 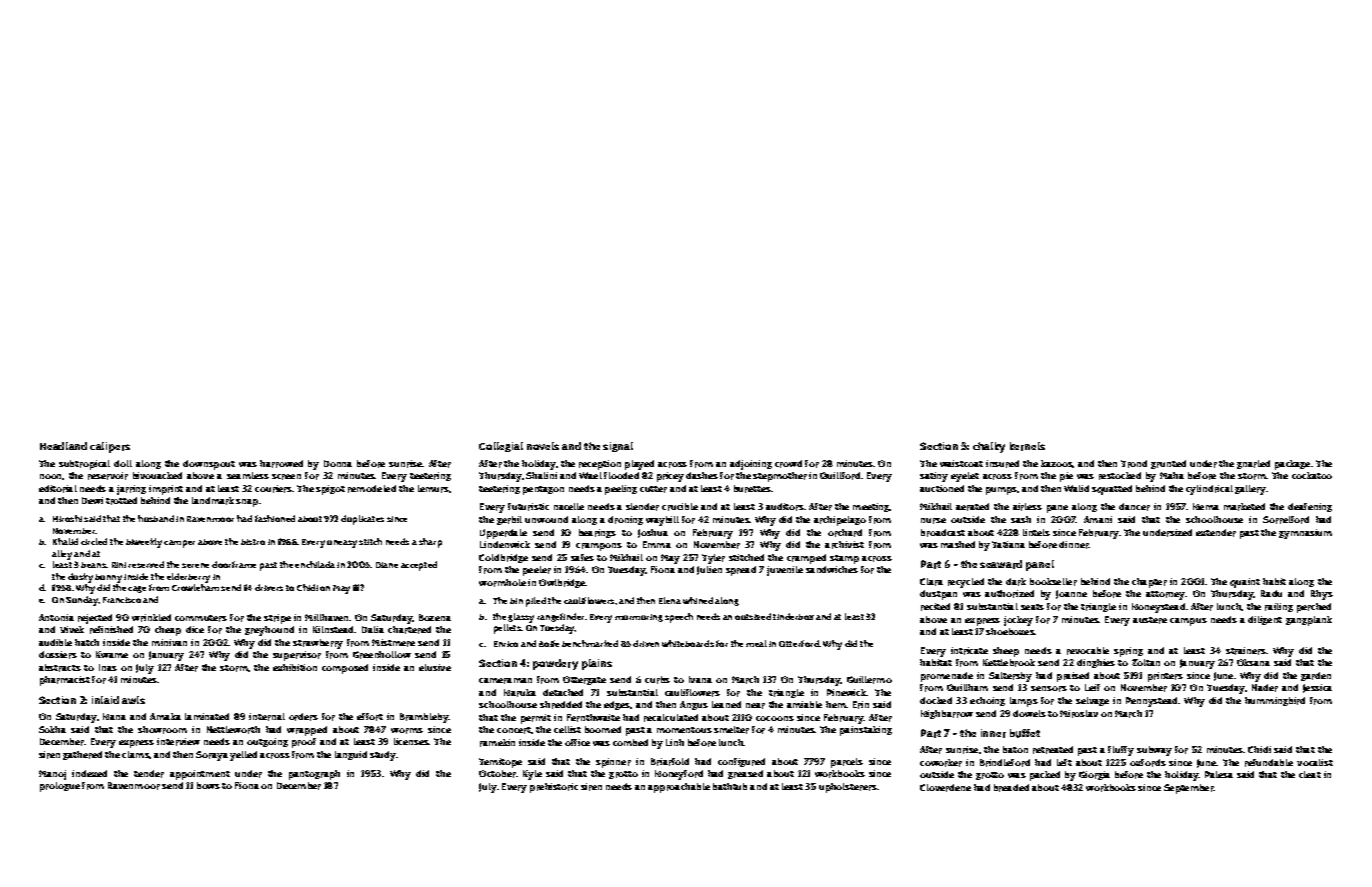 What do you see at coordinates (679, 775) in the document?
I see `Honeyford` at bounding box center [679, 775].
